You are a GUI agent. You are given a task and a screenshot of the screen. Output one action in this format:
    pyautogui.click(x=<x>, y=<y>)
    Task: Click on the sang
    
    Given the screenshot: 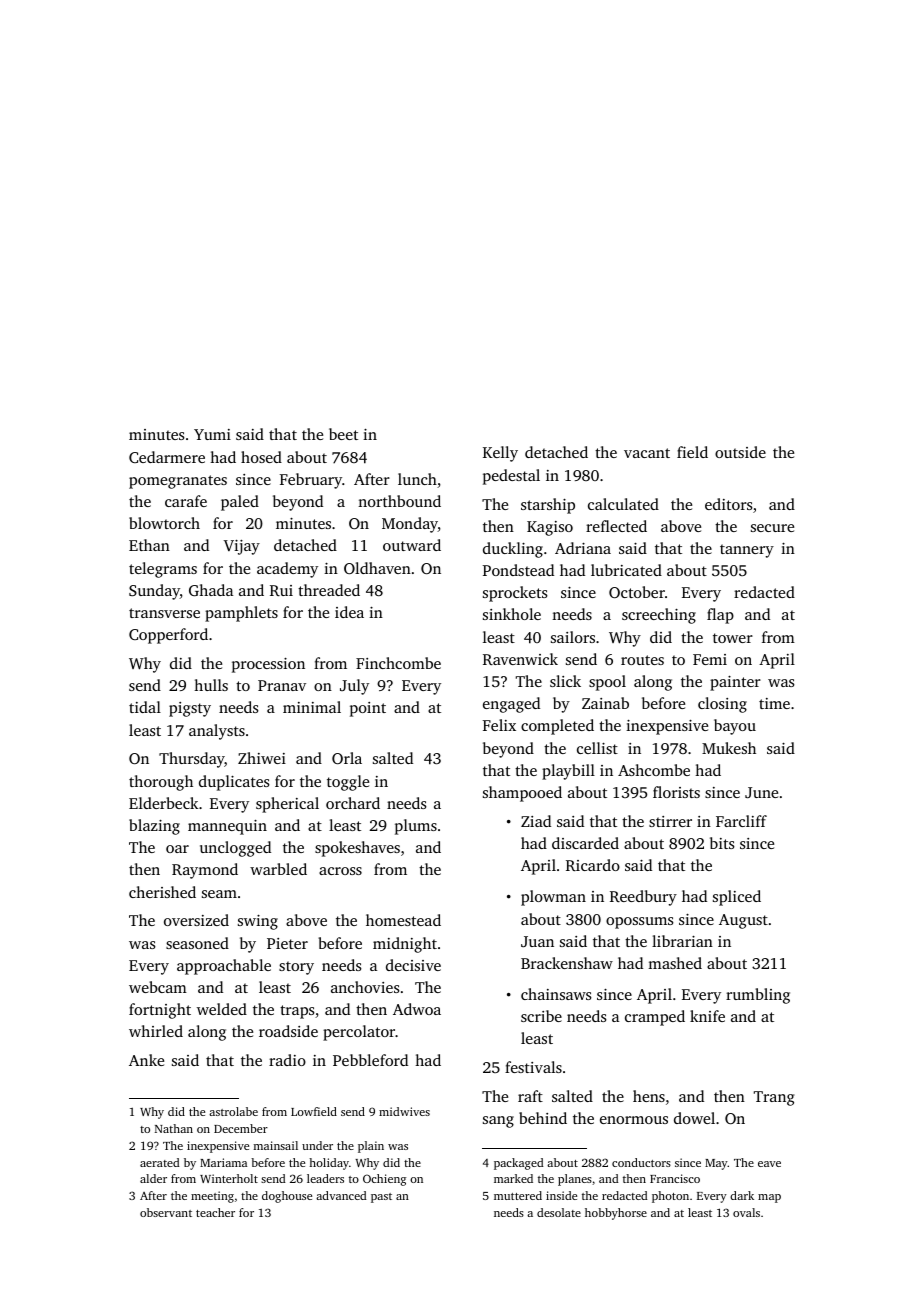 What is the action you would take?
    pyautogui.click(x=498, y=1122)
